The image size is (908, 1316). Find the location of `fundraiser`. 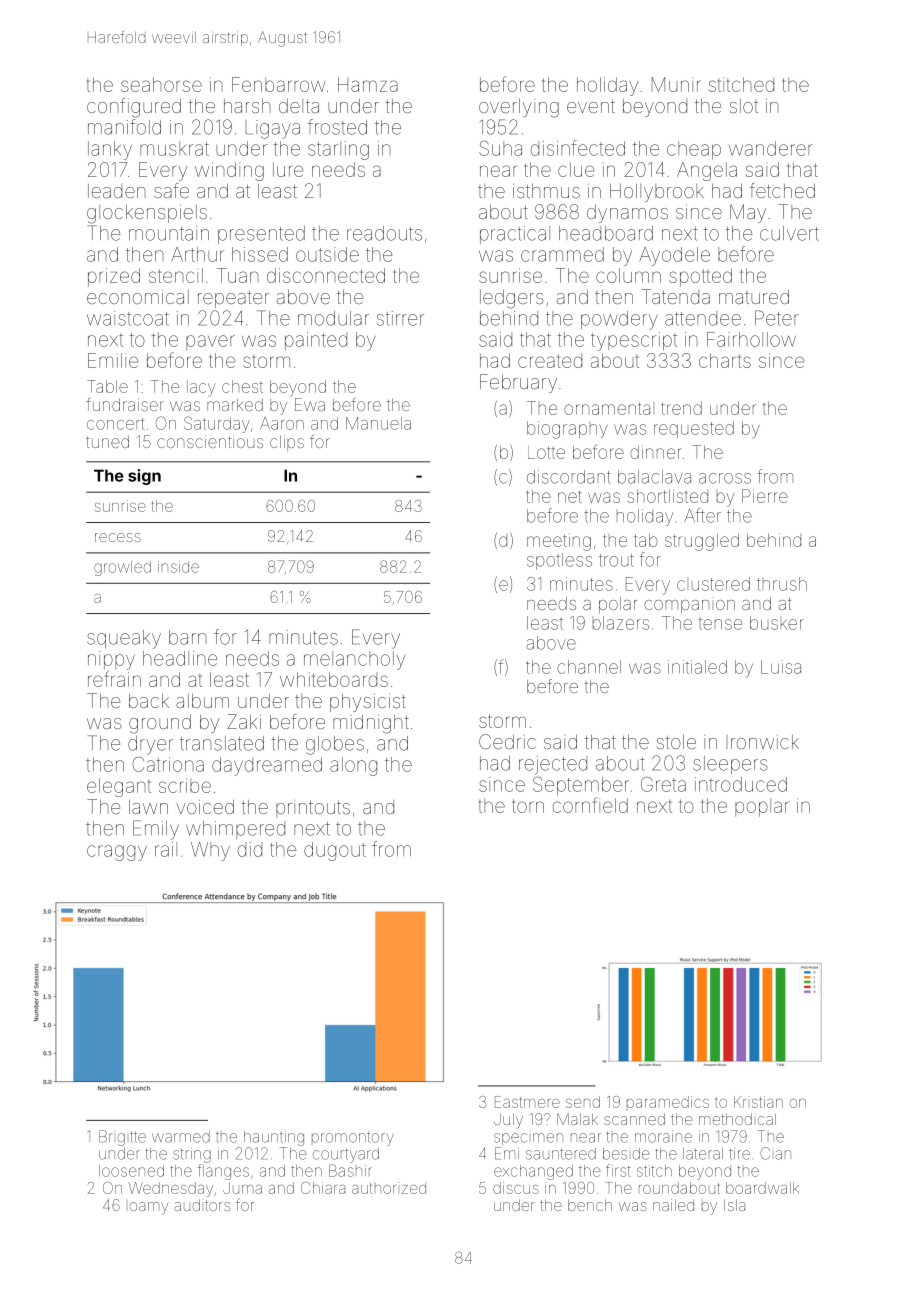

fundraiser is located at coordinates (125, 404).
